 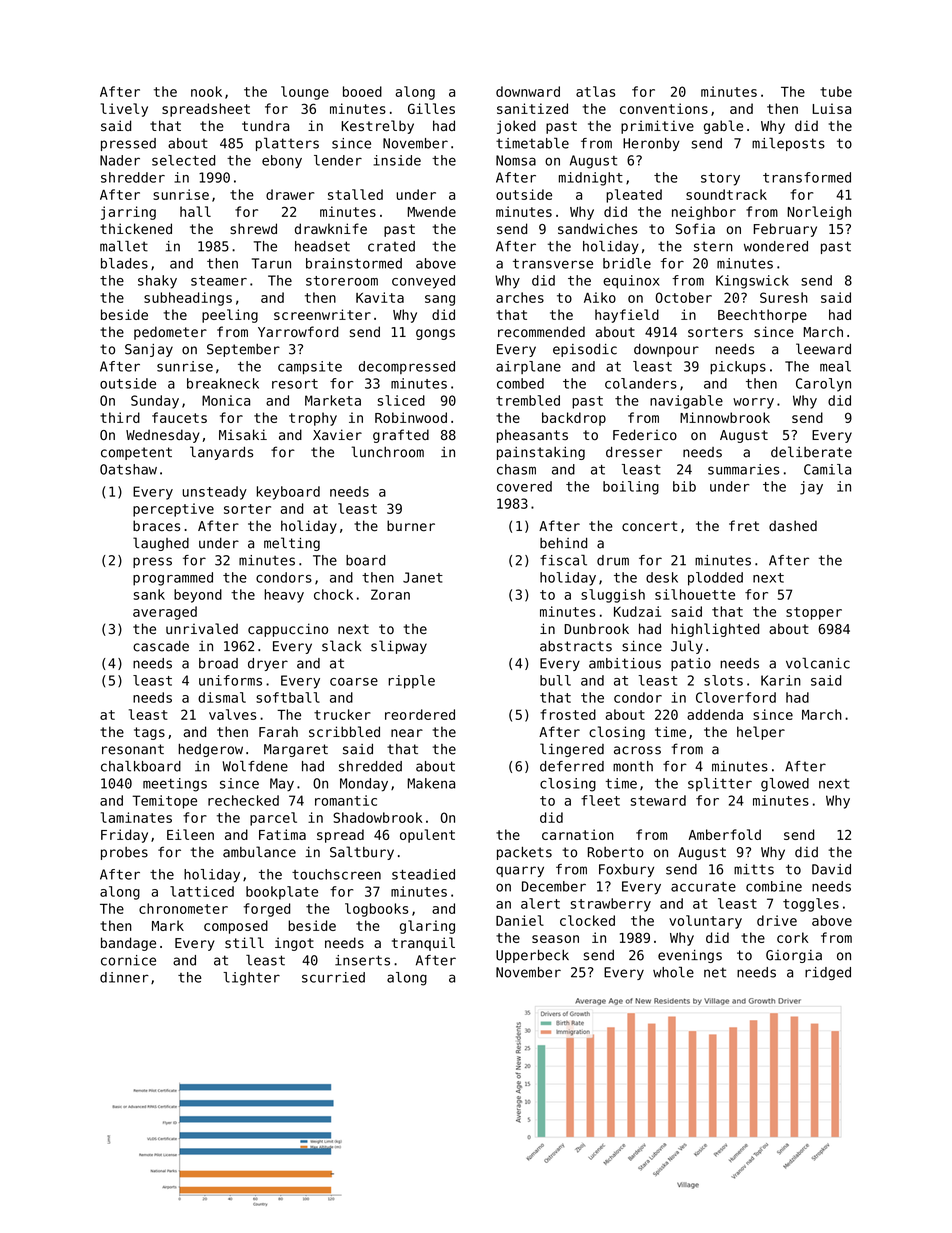 What do you see at coordinates (634, 196) in the document?
I see `pleated` at bounding box center [634, 196].
